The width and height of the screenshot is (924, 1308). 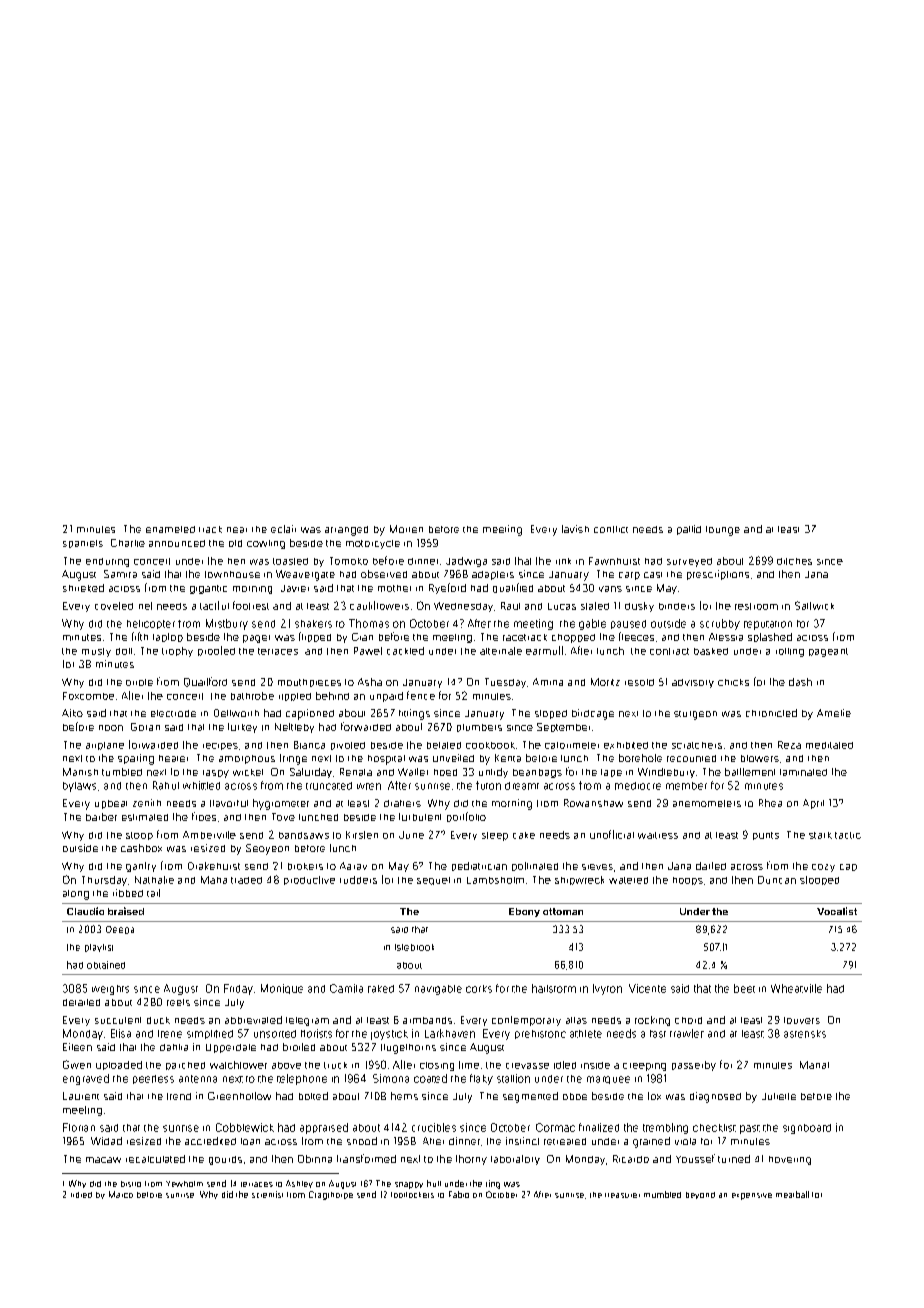 I want to click on beet, so click(x=744, y=988).
